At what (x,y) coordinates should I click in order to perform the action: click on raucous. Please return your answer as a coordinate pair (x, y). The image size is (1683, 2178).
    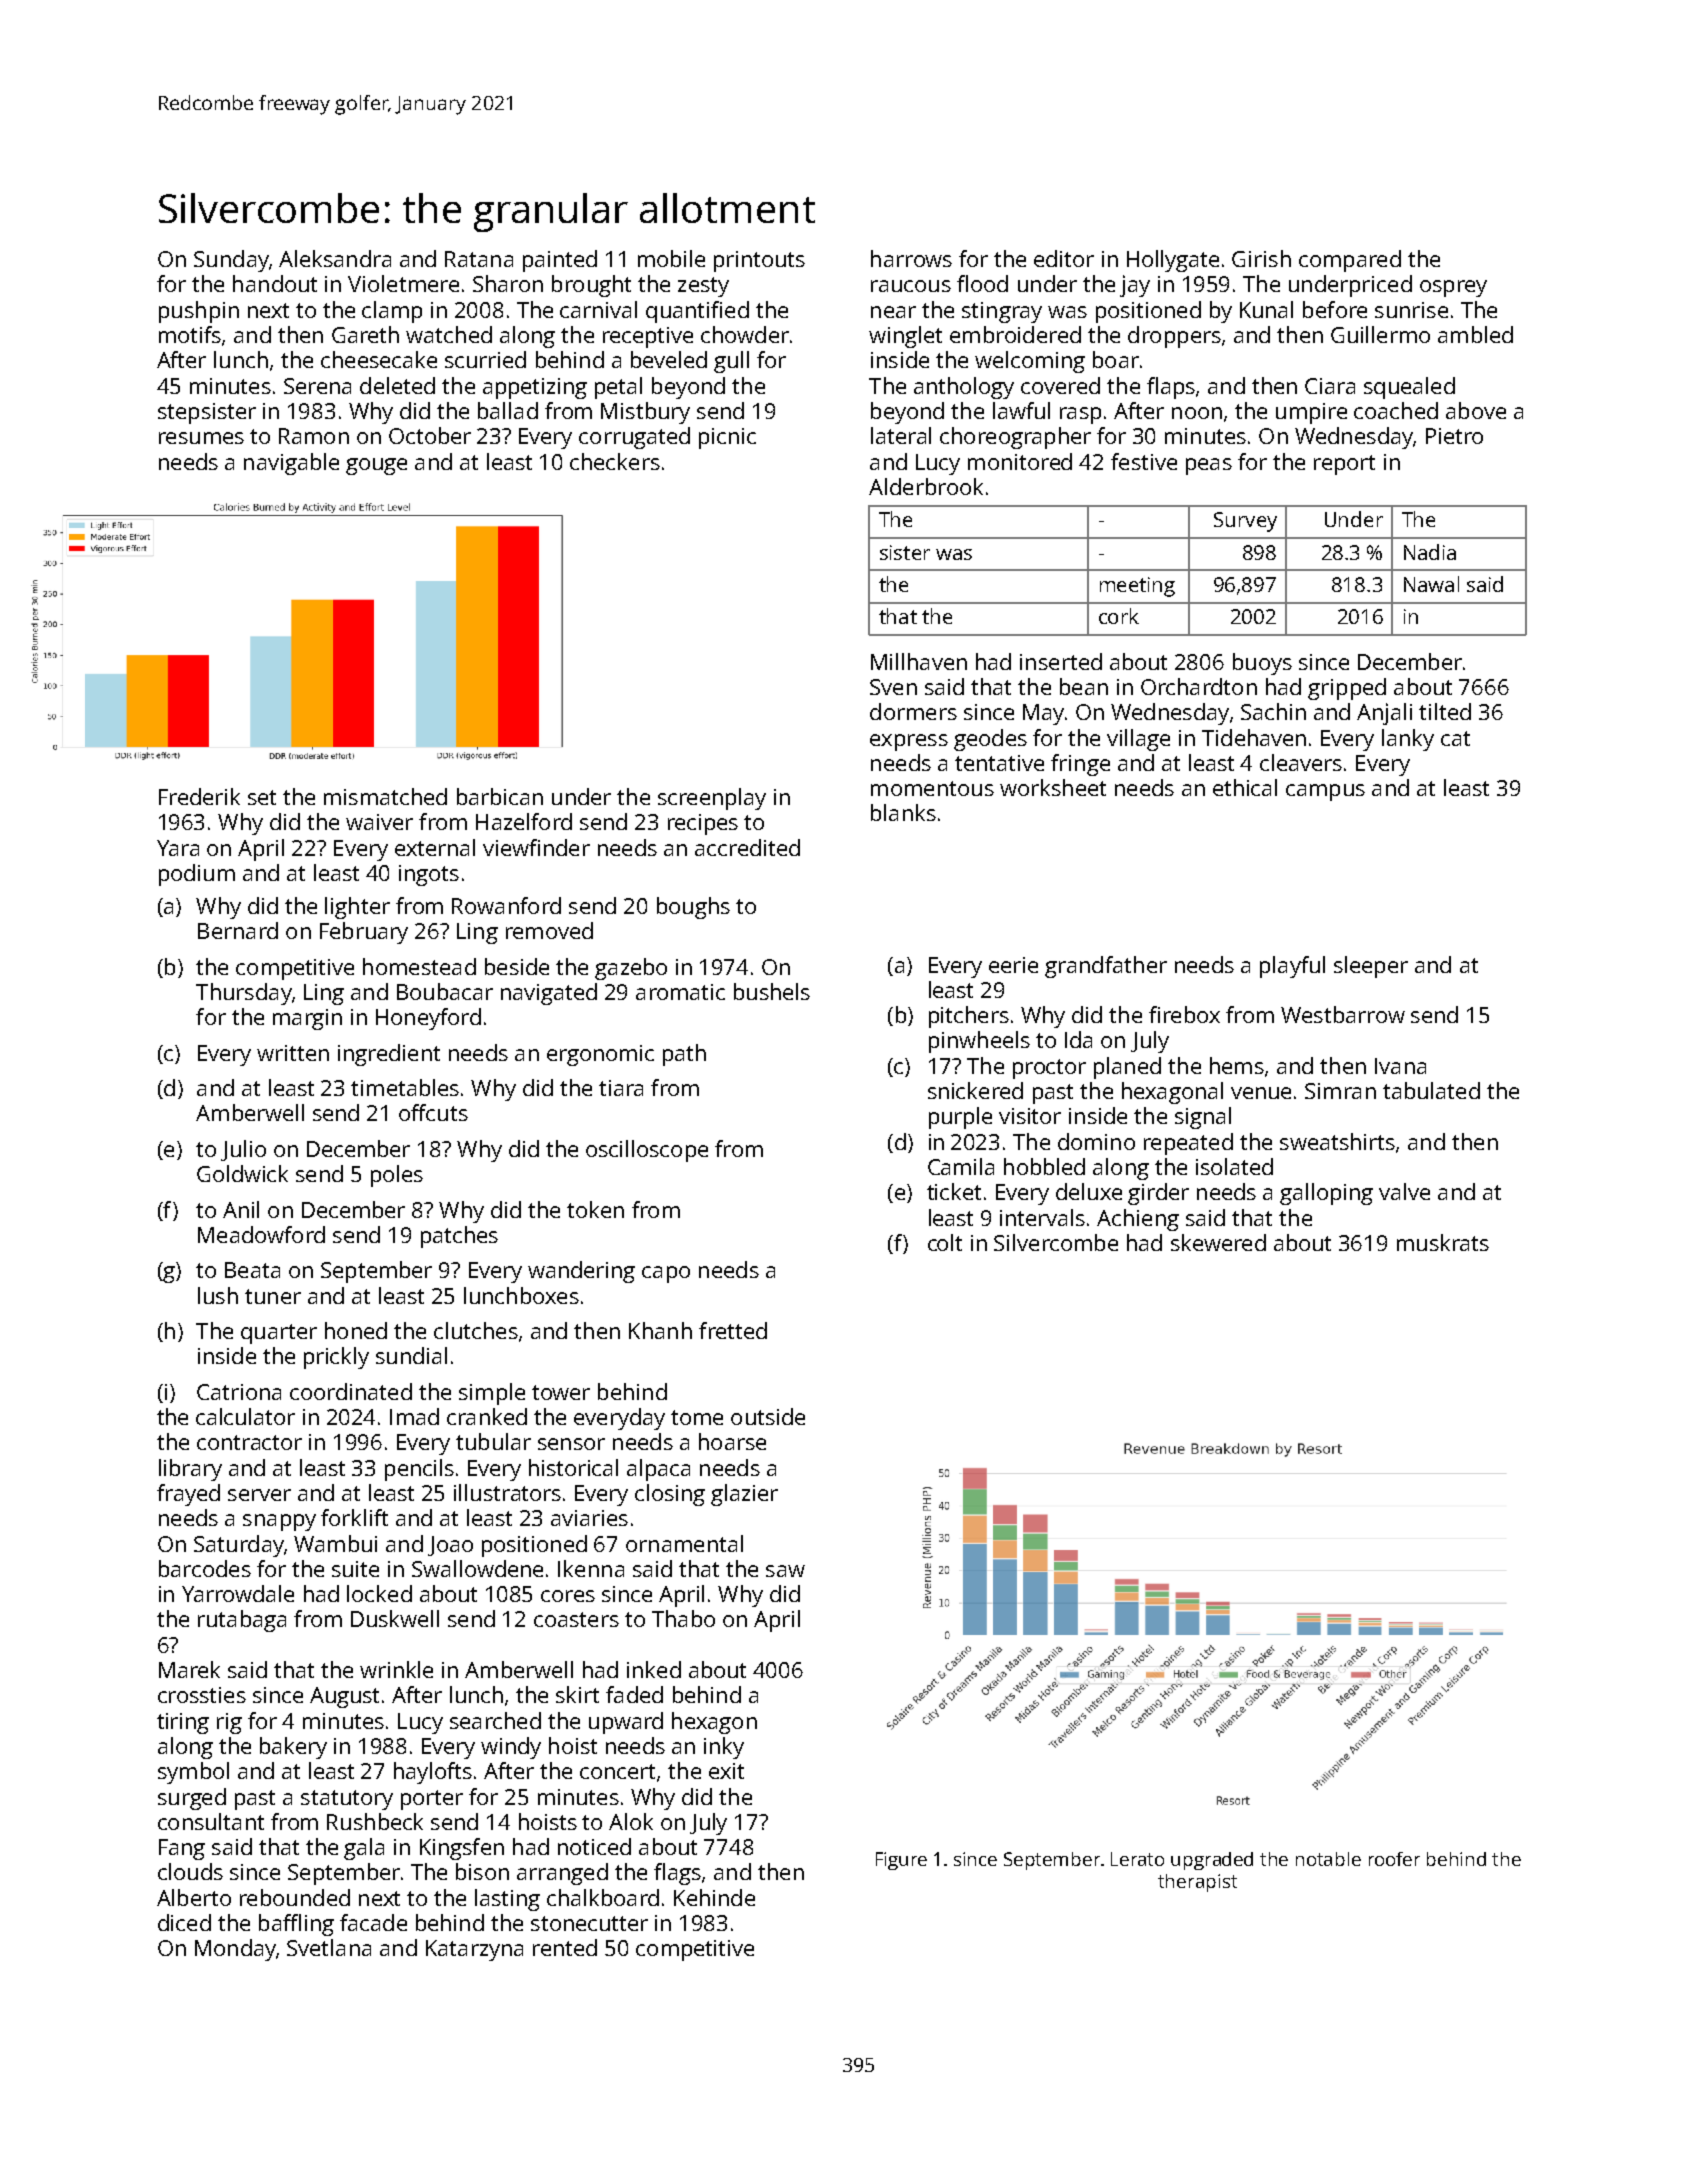
    Looking at the image, I should click on (911, 286).
